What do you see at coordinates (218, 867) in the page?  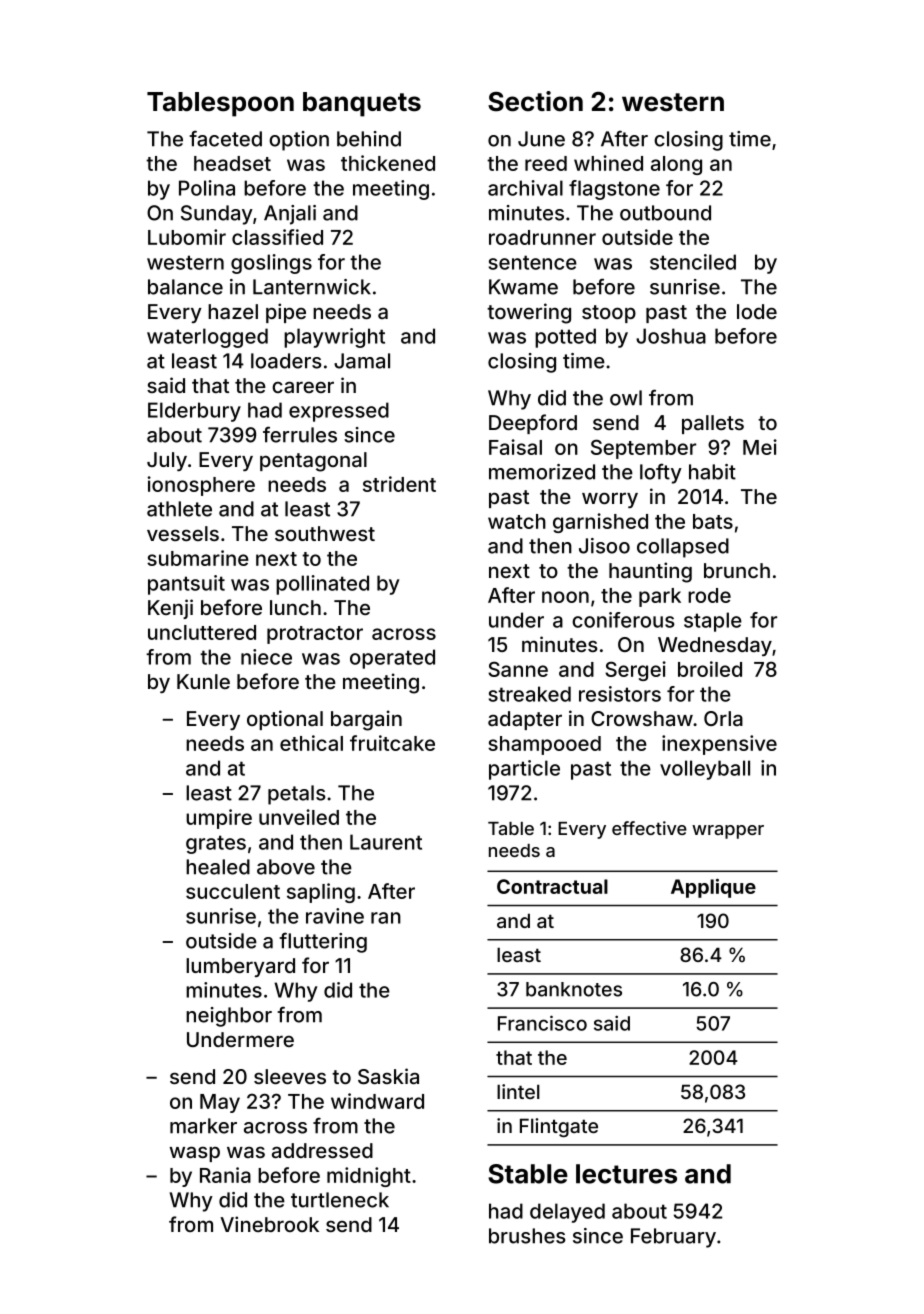 I see `healed` at bounding box center [218, 867].
